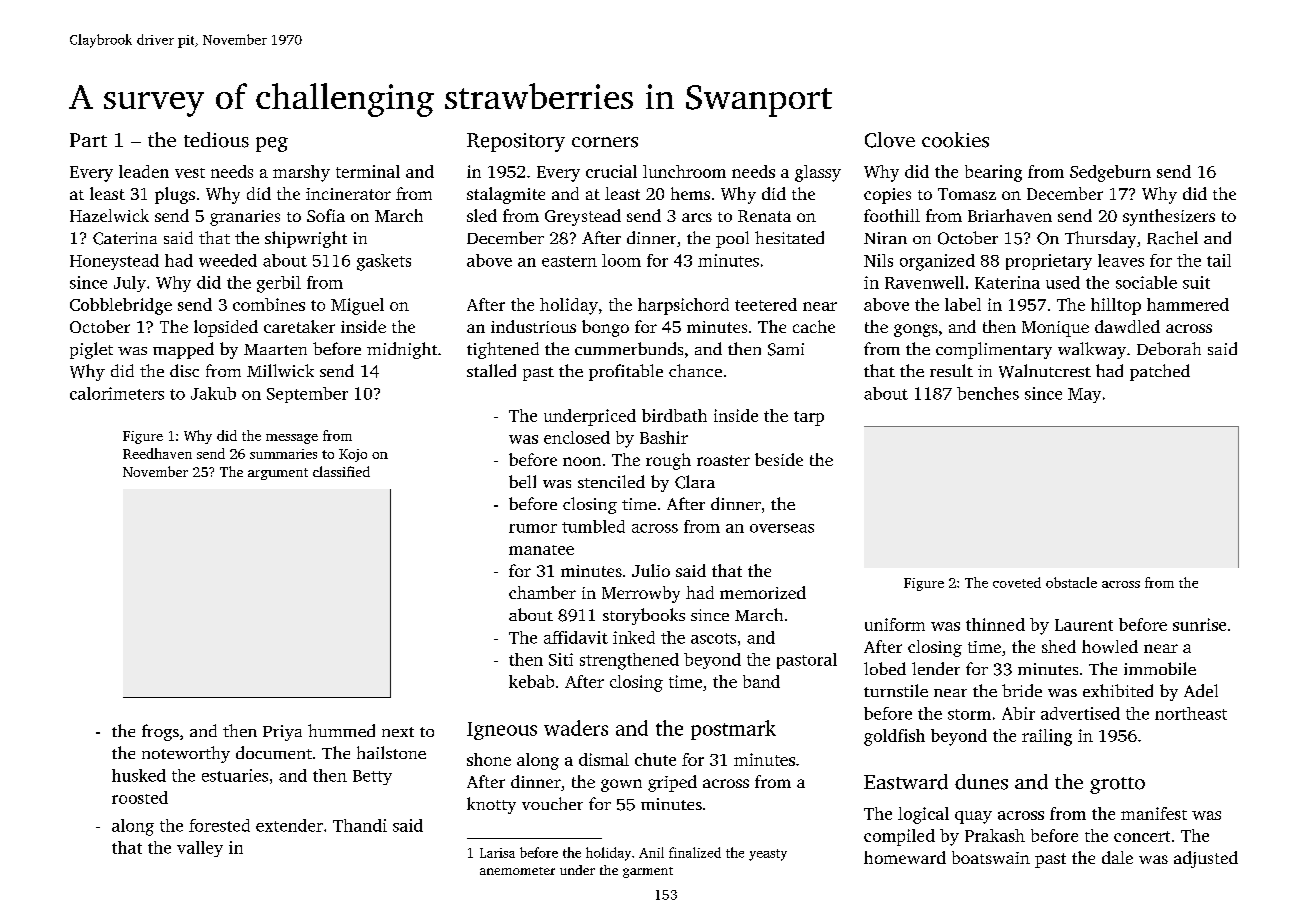 This page has height=924, width=1308. What do you see at coordinates (955, 140) in the page?
I see `cookies` at bounding box center [955, 140].
